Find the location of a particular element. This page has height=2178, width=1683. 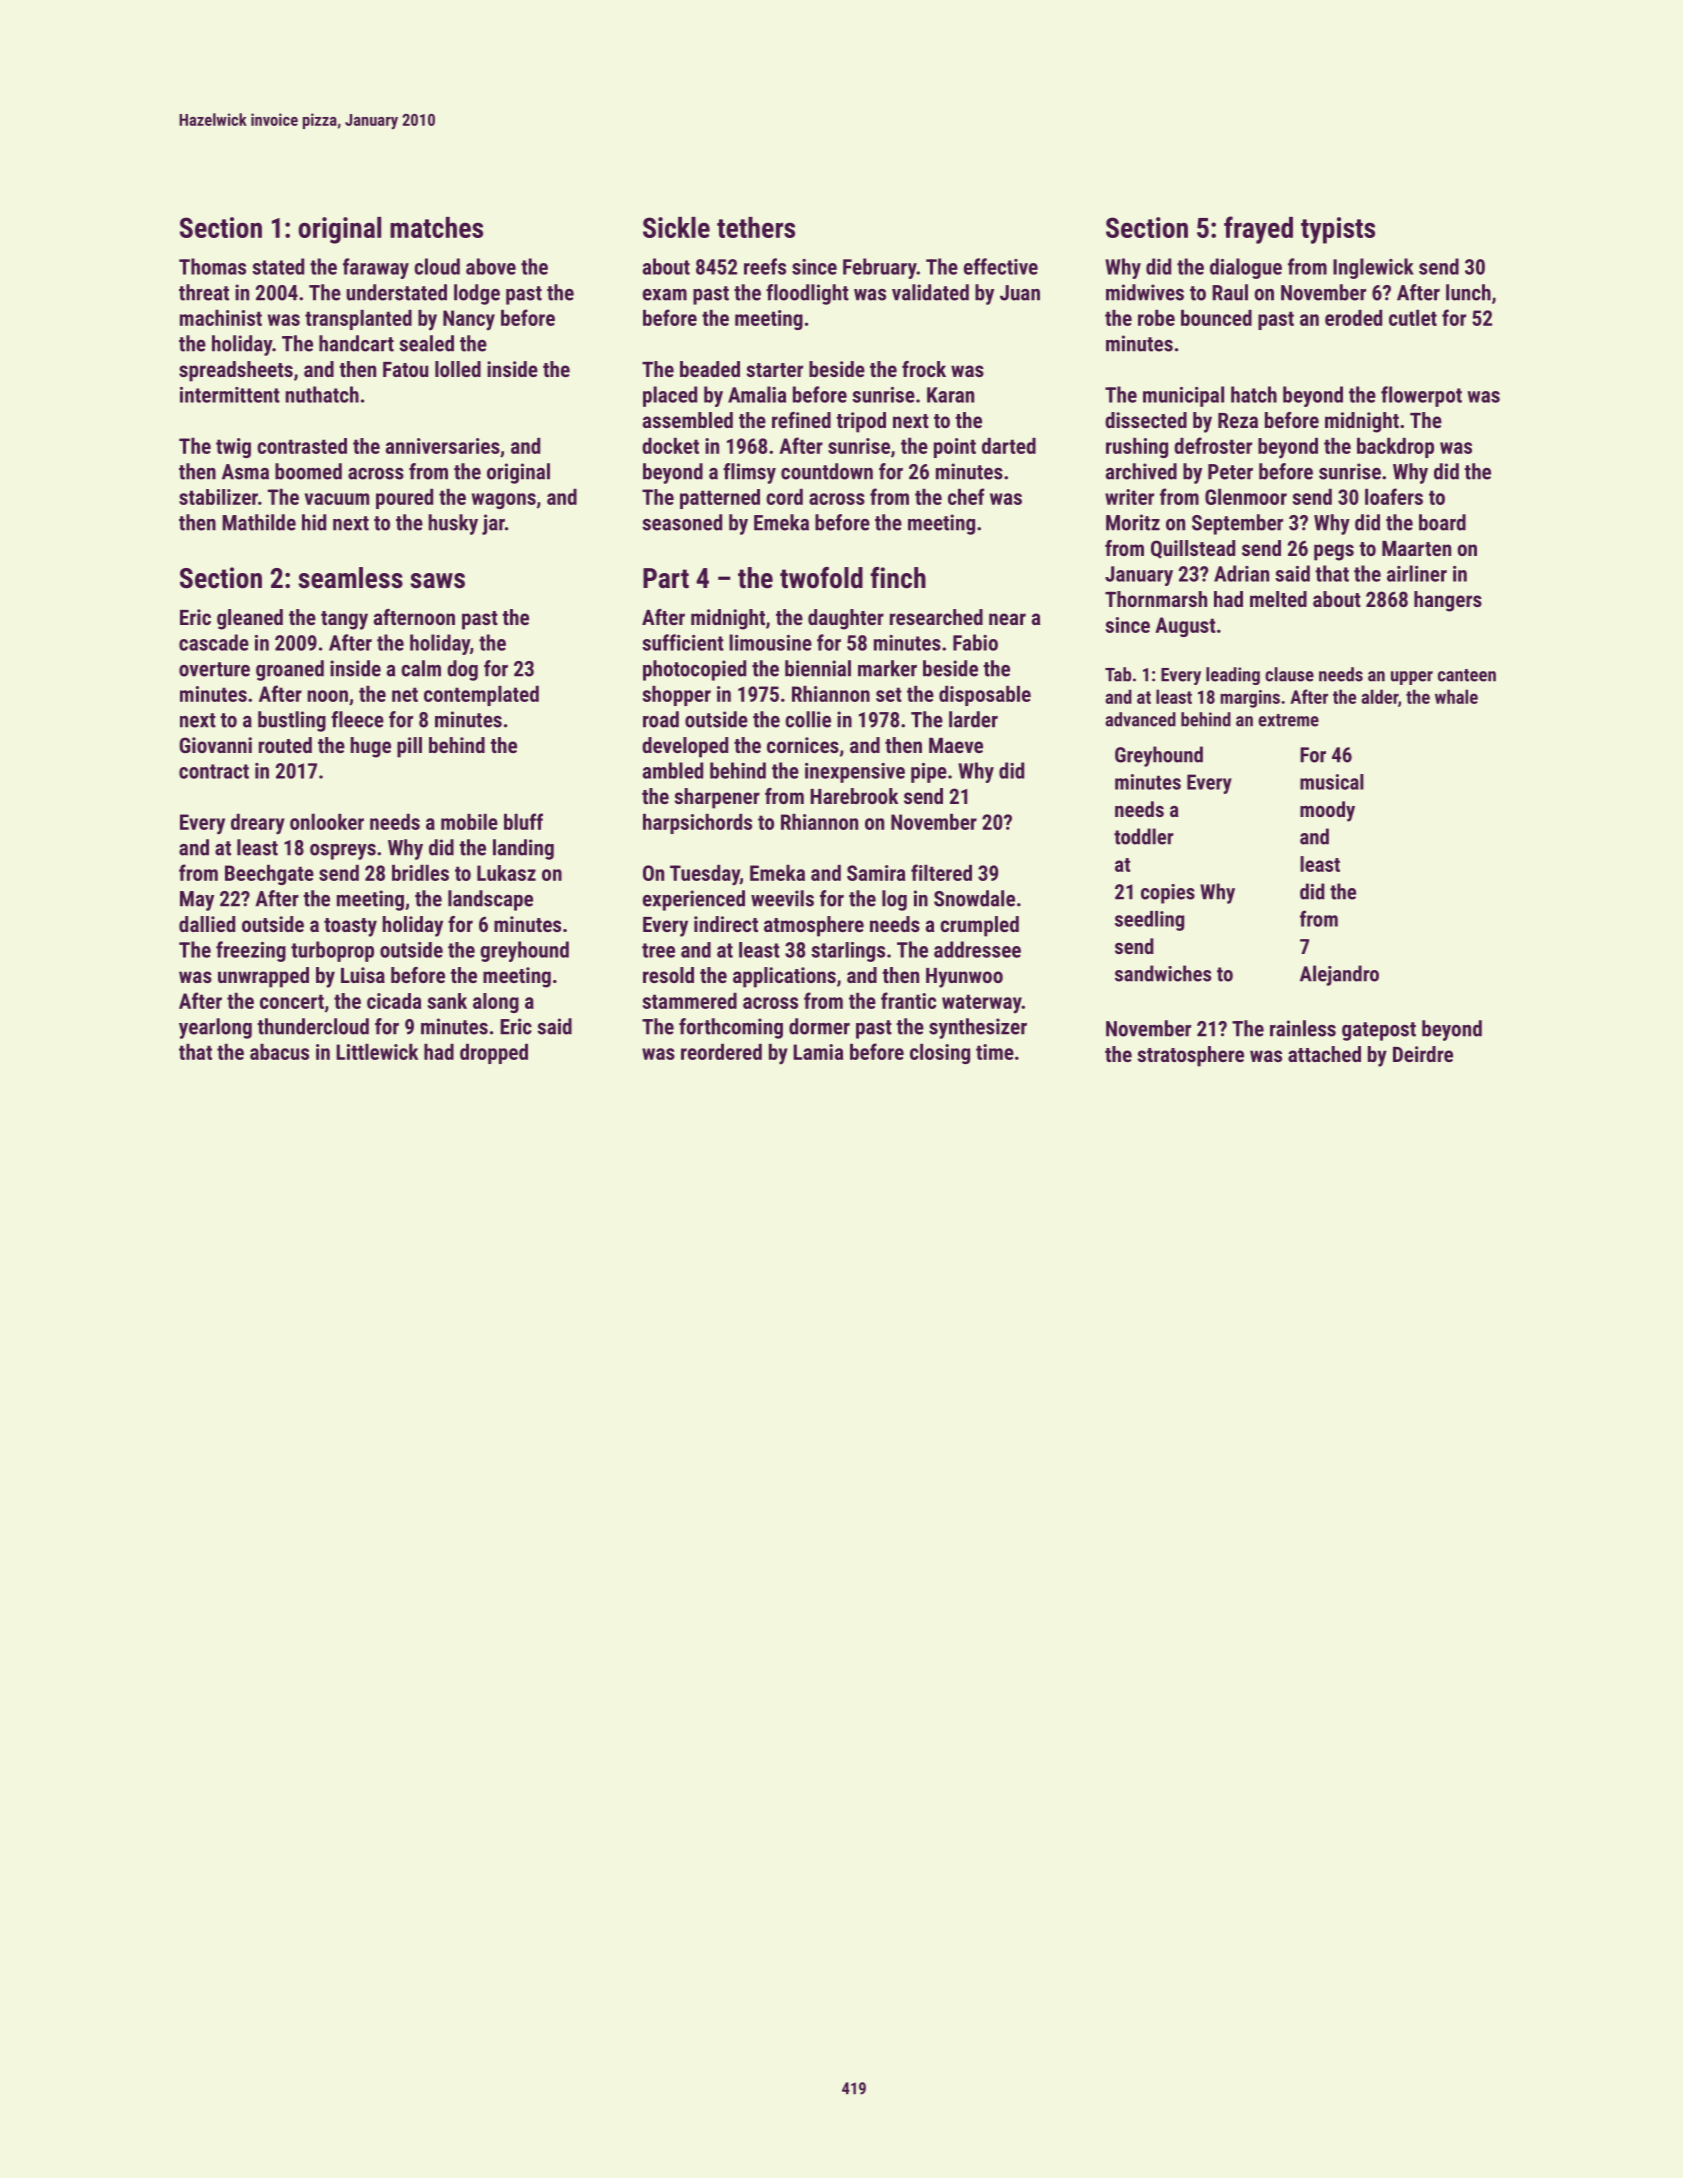

abacus is located at coordinates (279, 1052).
